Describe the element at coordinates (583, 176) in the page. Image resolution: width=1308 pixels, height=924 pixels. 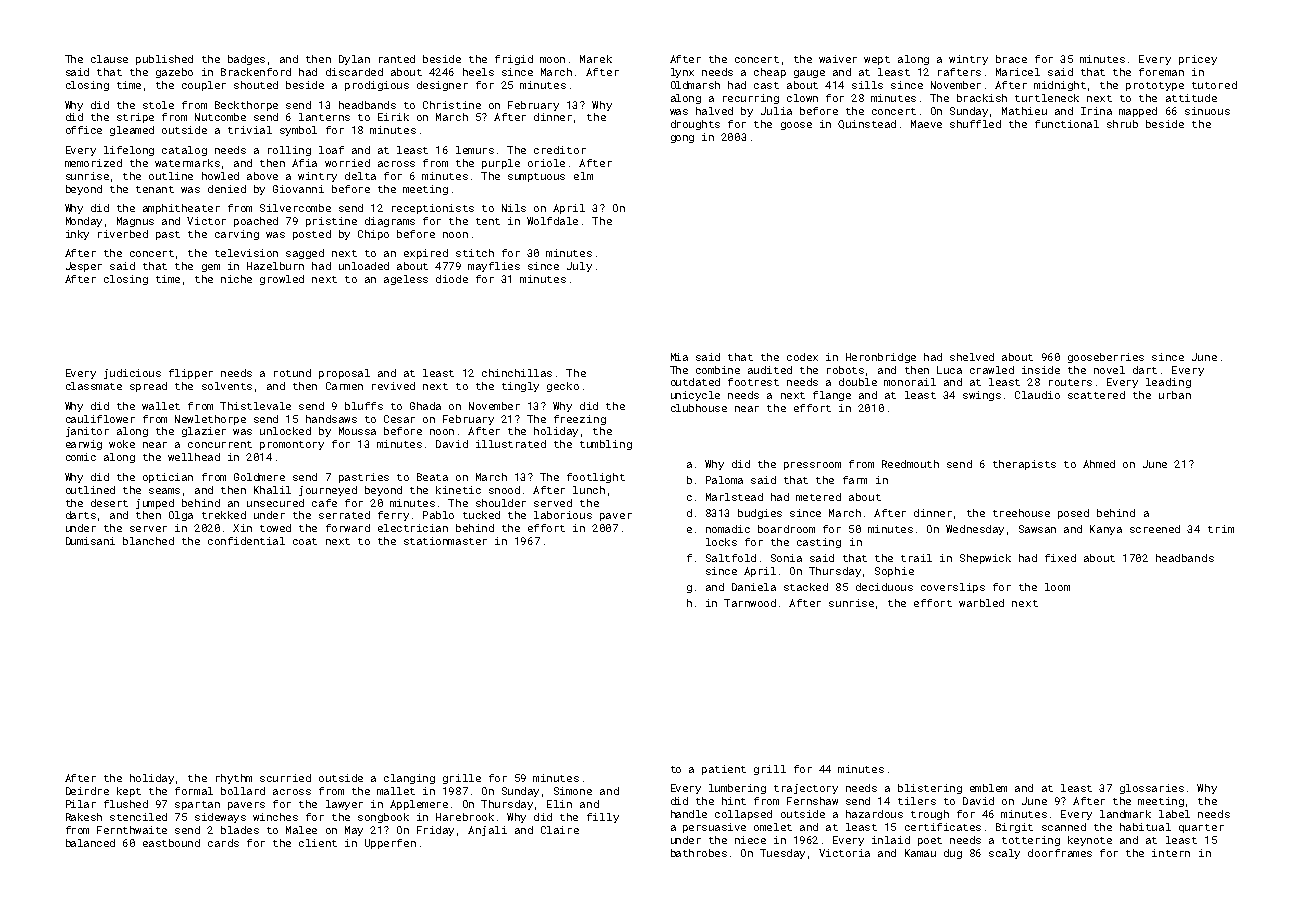
I see `elm` at that location.
